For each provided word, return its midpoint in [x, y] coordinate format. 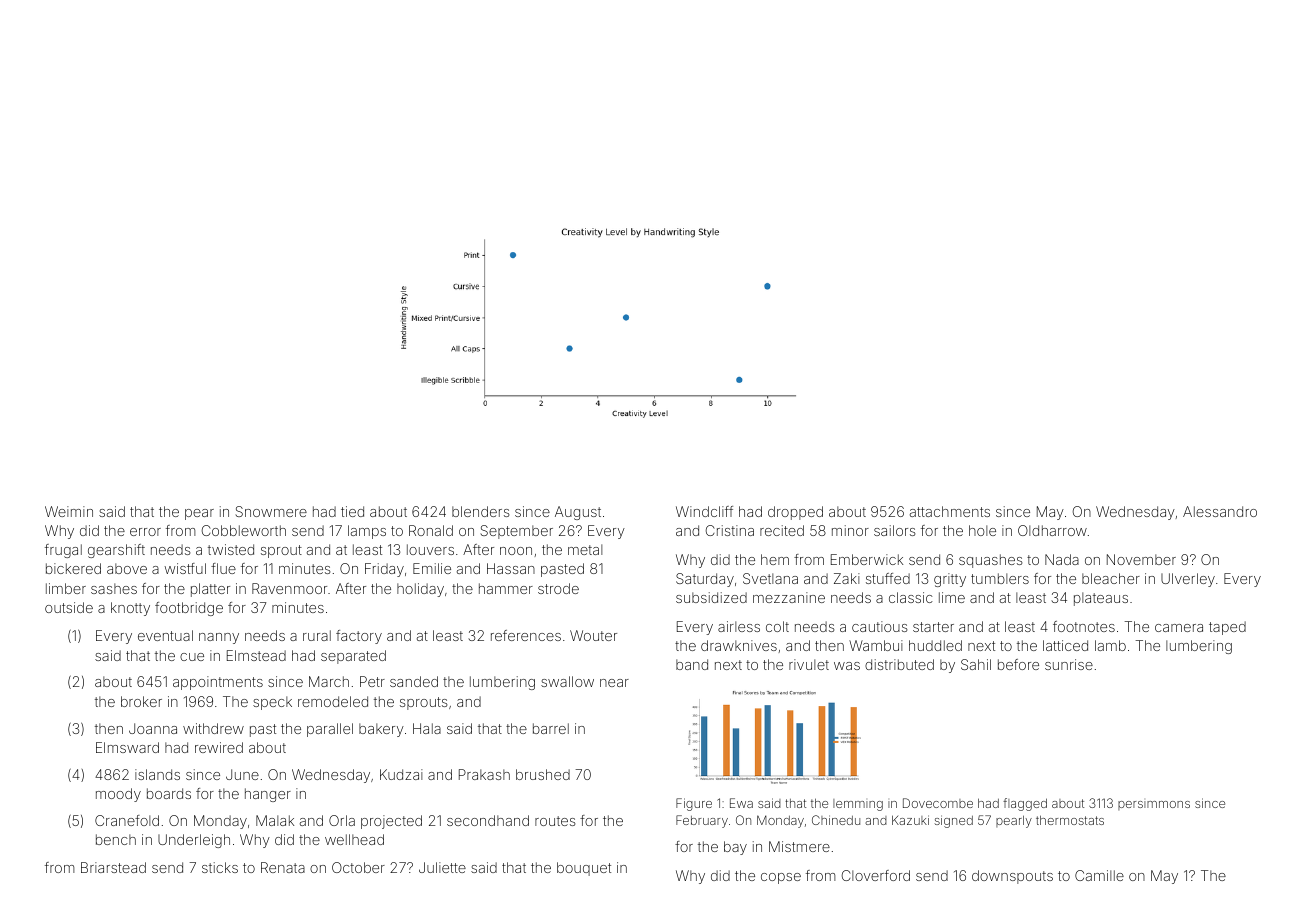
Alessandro [1220, 511]
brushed [543, 774]
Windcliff [704, 511]
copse [781, 878]
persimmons [1154, 805]
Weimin [69, 511]
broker [141, 701]
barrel [551, 728]
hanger [268, 795]
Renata [283, 867]
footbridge [189, 609]
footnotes [1084, 626]
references [526, 635]
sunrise [1069, 664]
